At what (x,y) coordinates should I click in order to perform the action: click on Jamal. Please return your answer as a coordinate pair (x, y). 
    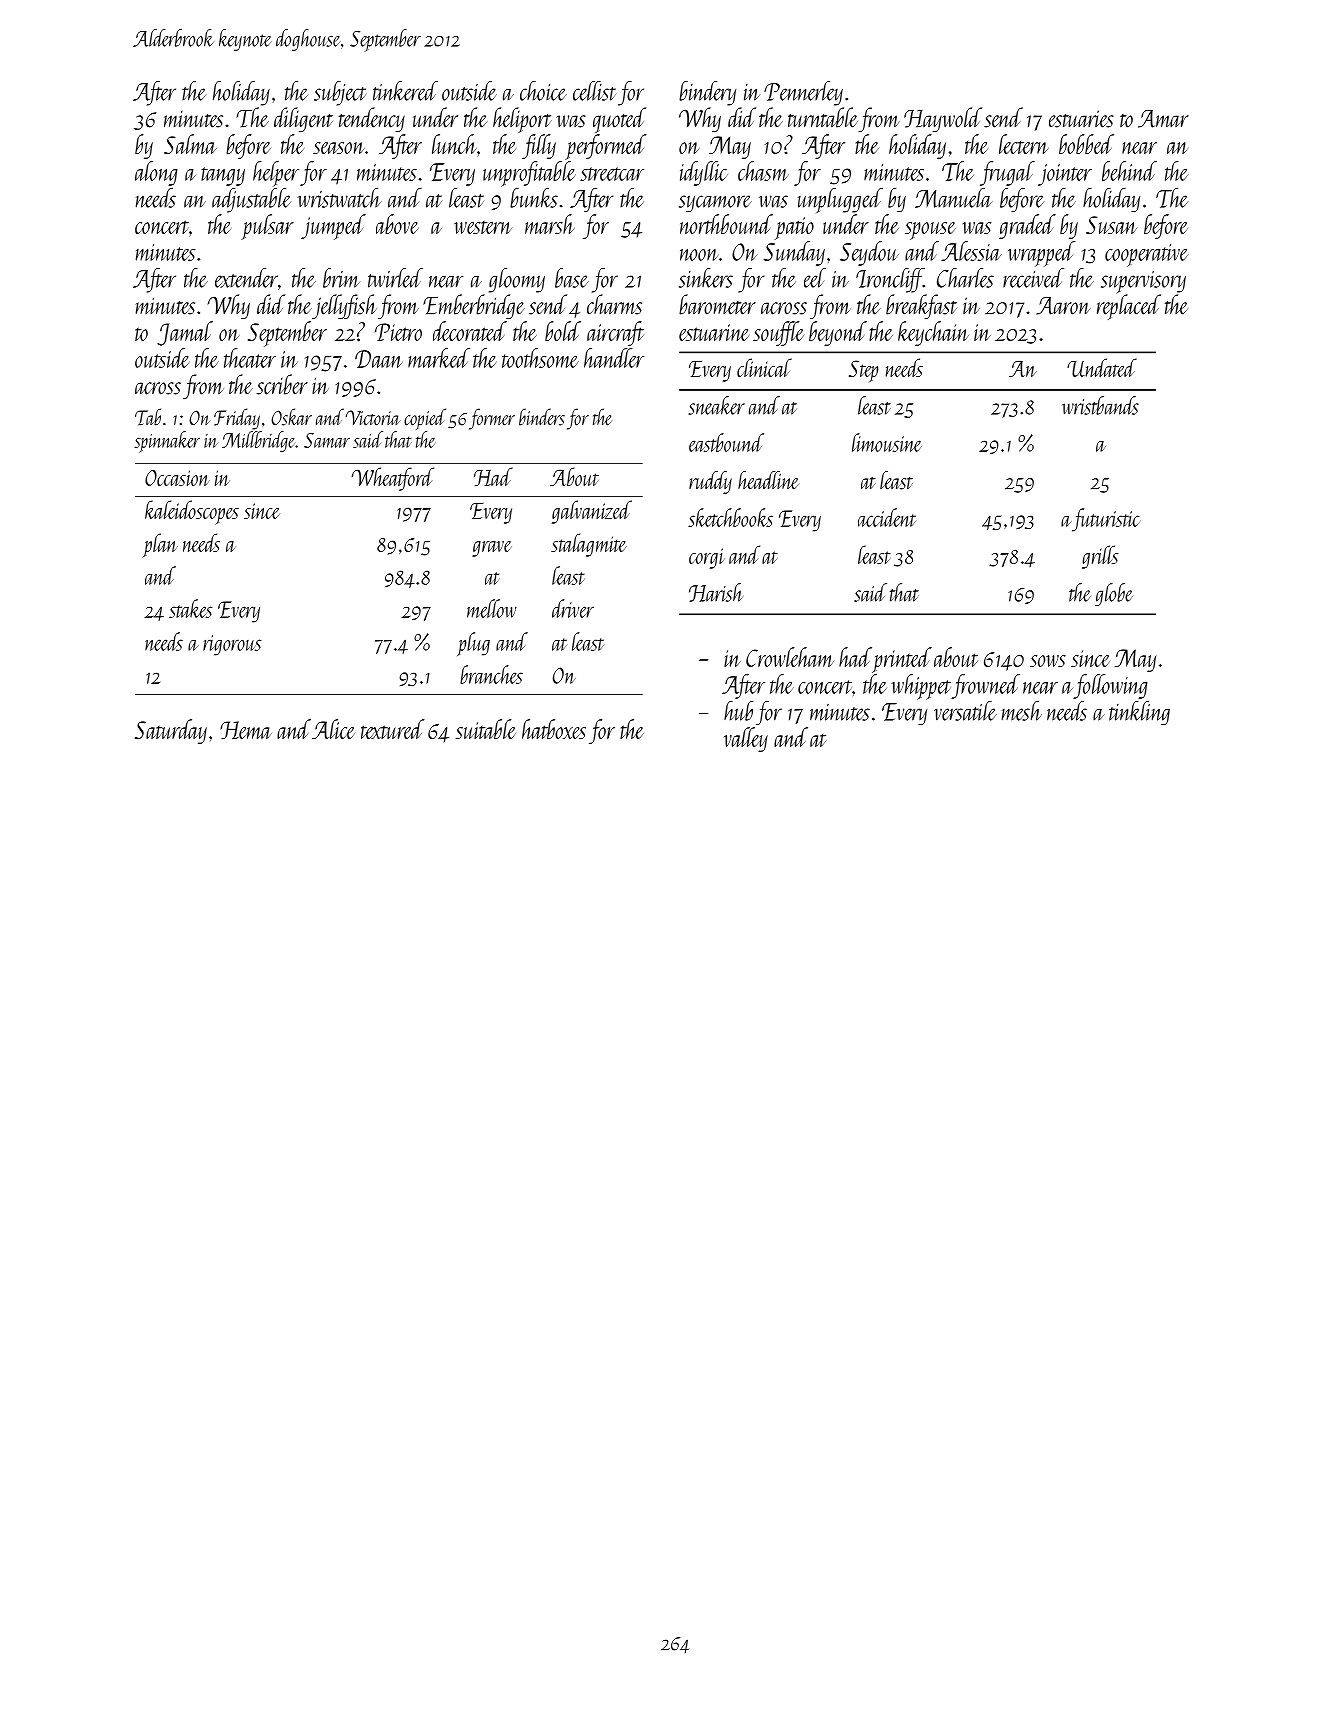
    Looking at the image, I should click on (185, 333).
